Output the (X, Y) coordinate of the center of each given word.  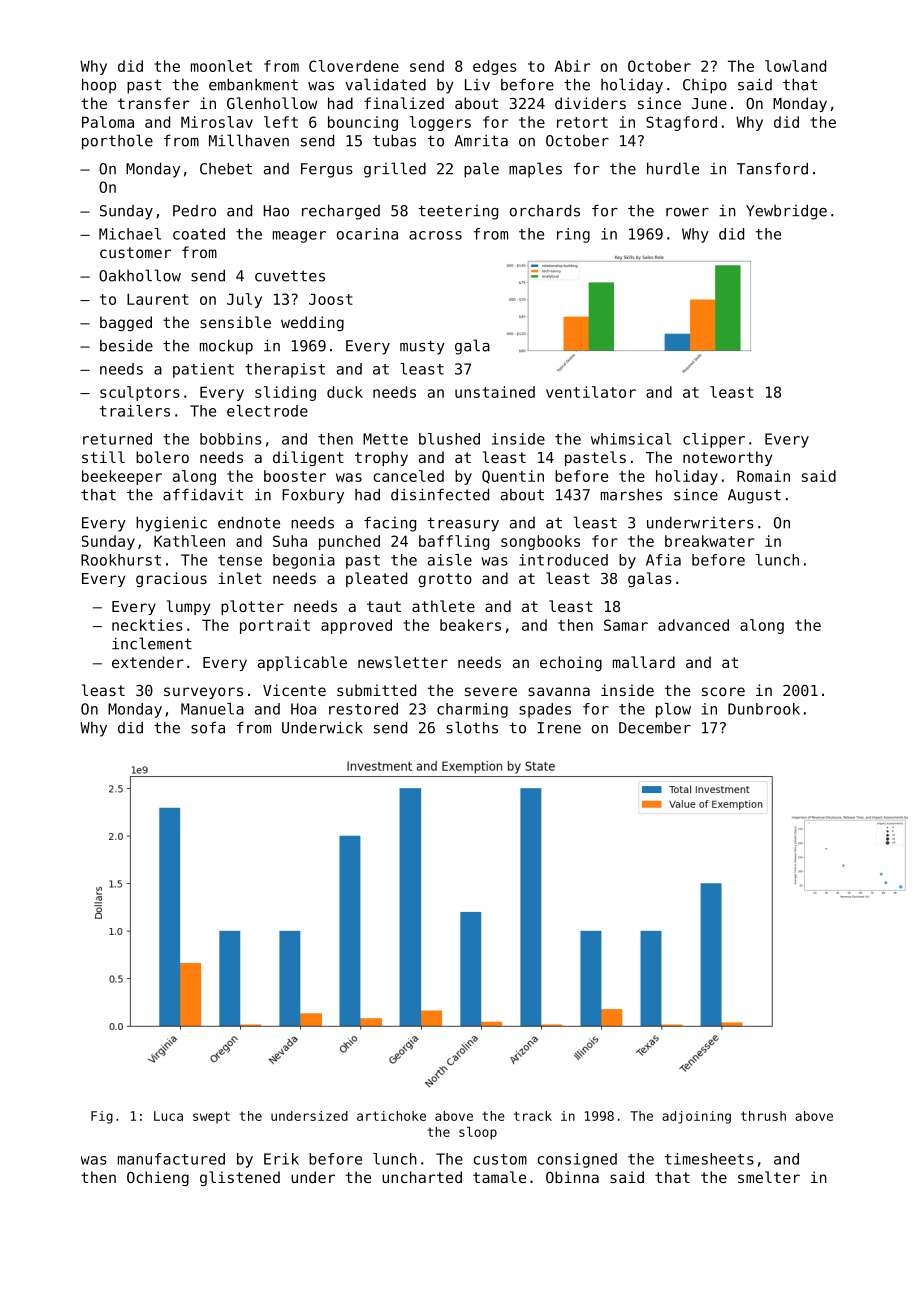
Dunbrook (764, 709)
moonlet (221, 66)
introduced (563, 560)
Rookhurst (121, 560)
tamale (499, 1177)
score (723, 691)
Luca (168, 1116)
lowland (795, 66)
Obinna (572, 1177)
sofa (208, 727)
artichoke (391, 1116)
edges (495, 67)
